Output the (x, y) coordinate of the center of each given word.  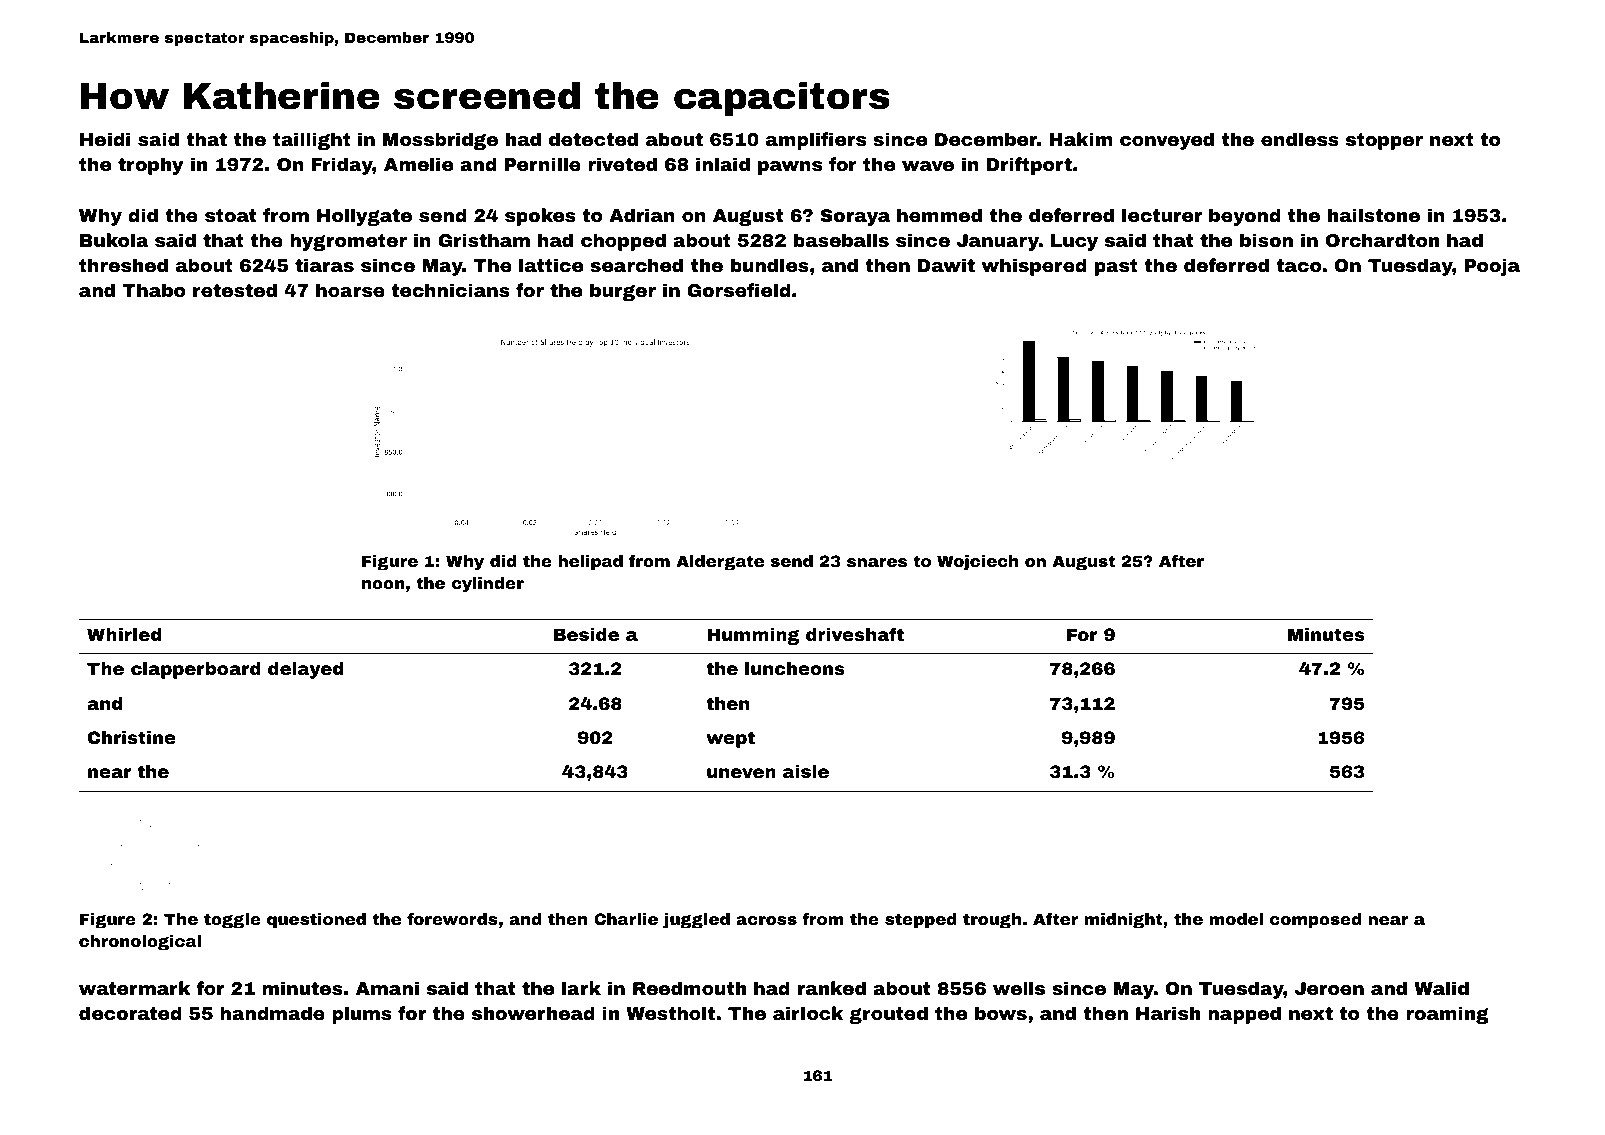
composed (1316, 921)
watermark (135, 988)
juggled (696, 921)
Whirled (124, 634)
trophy (150, 166)
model (1236, 919)
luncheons (795, 668)
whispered (1034, 267)
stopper (1384, 141)
